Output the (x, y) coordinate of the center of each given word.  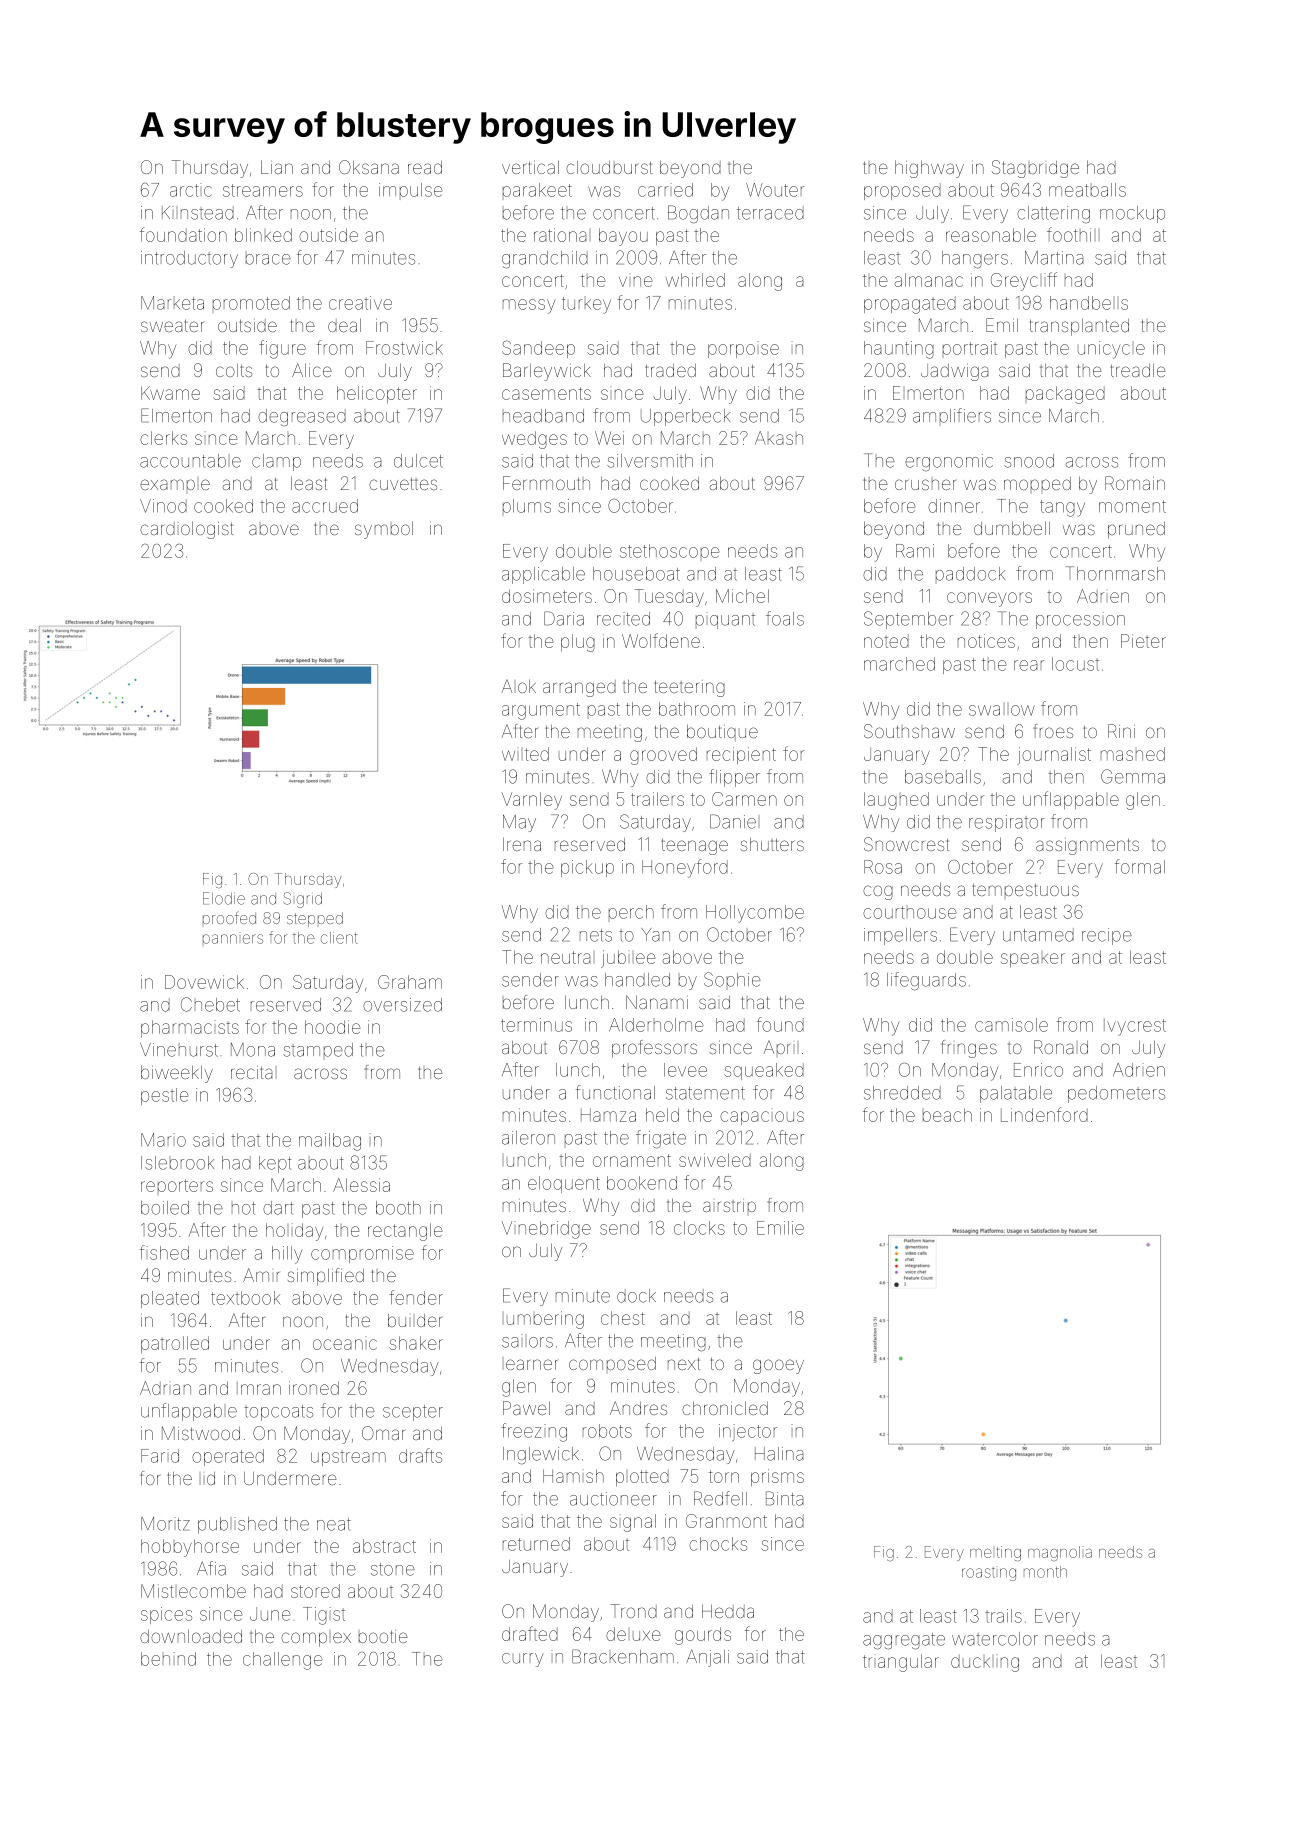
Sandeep (538, 349)
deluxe (633, 1634)
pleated (170, 1299)
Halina (779, 1454)
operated (228, 1457)
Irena (522, 844)
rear (1029, 665)
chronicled (725, 1408)
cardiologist (187, 530)
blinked (263, 235)
